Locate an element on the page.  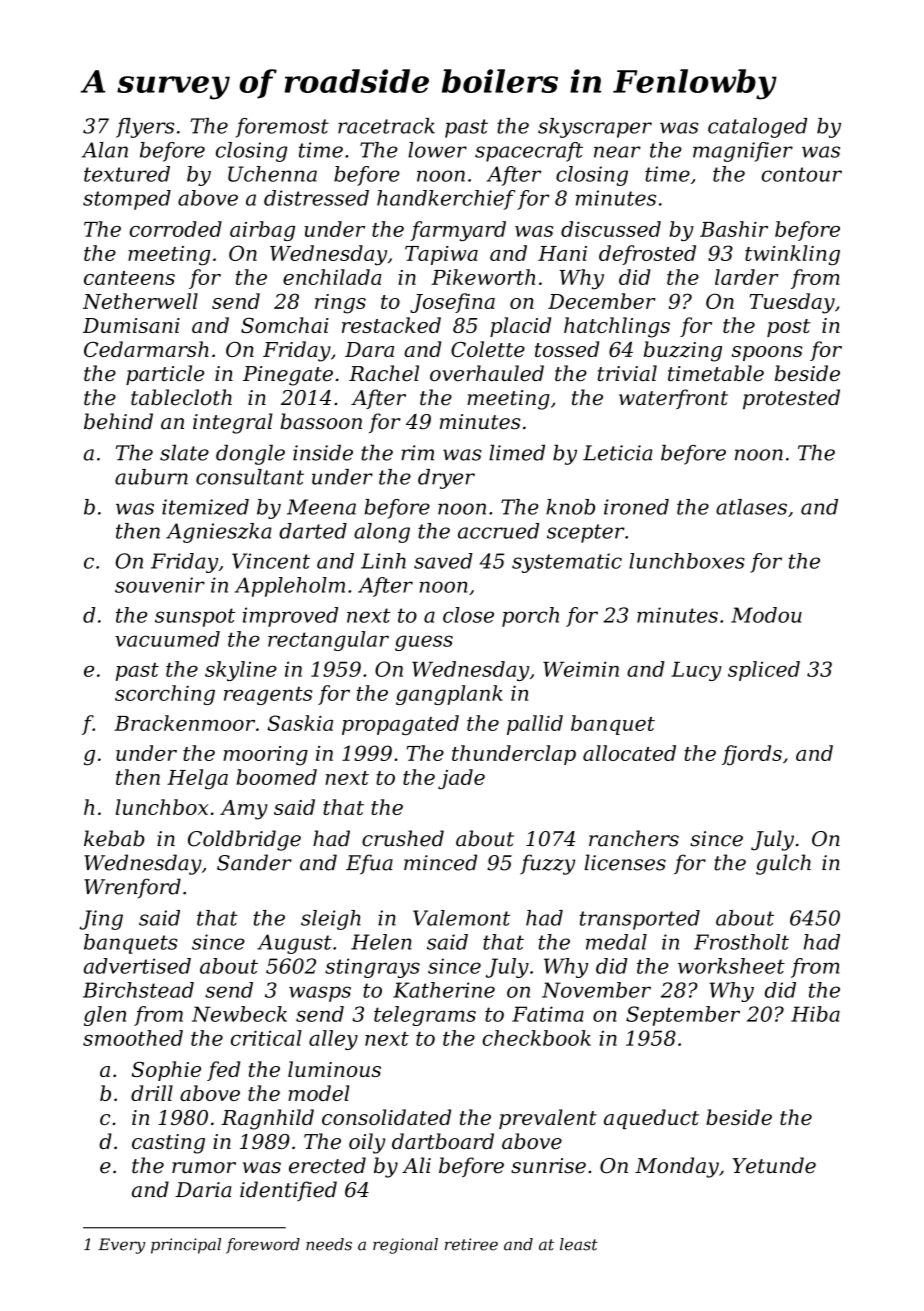
Somchai is located at coordinates (285, 325).
